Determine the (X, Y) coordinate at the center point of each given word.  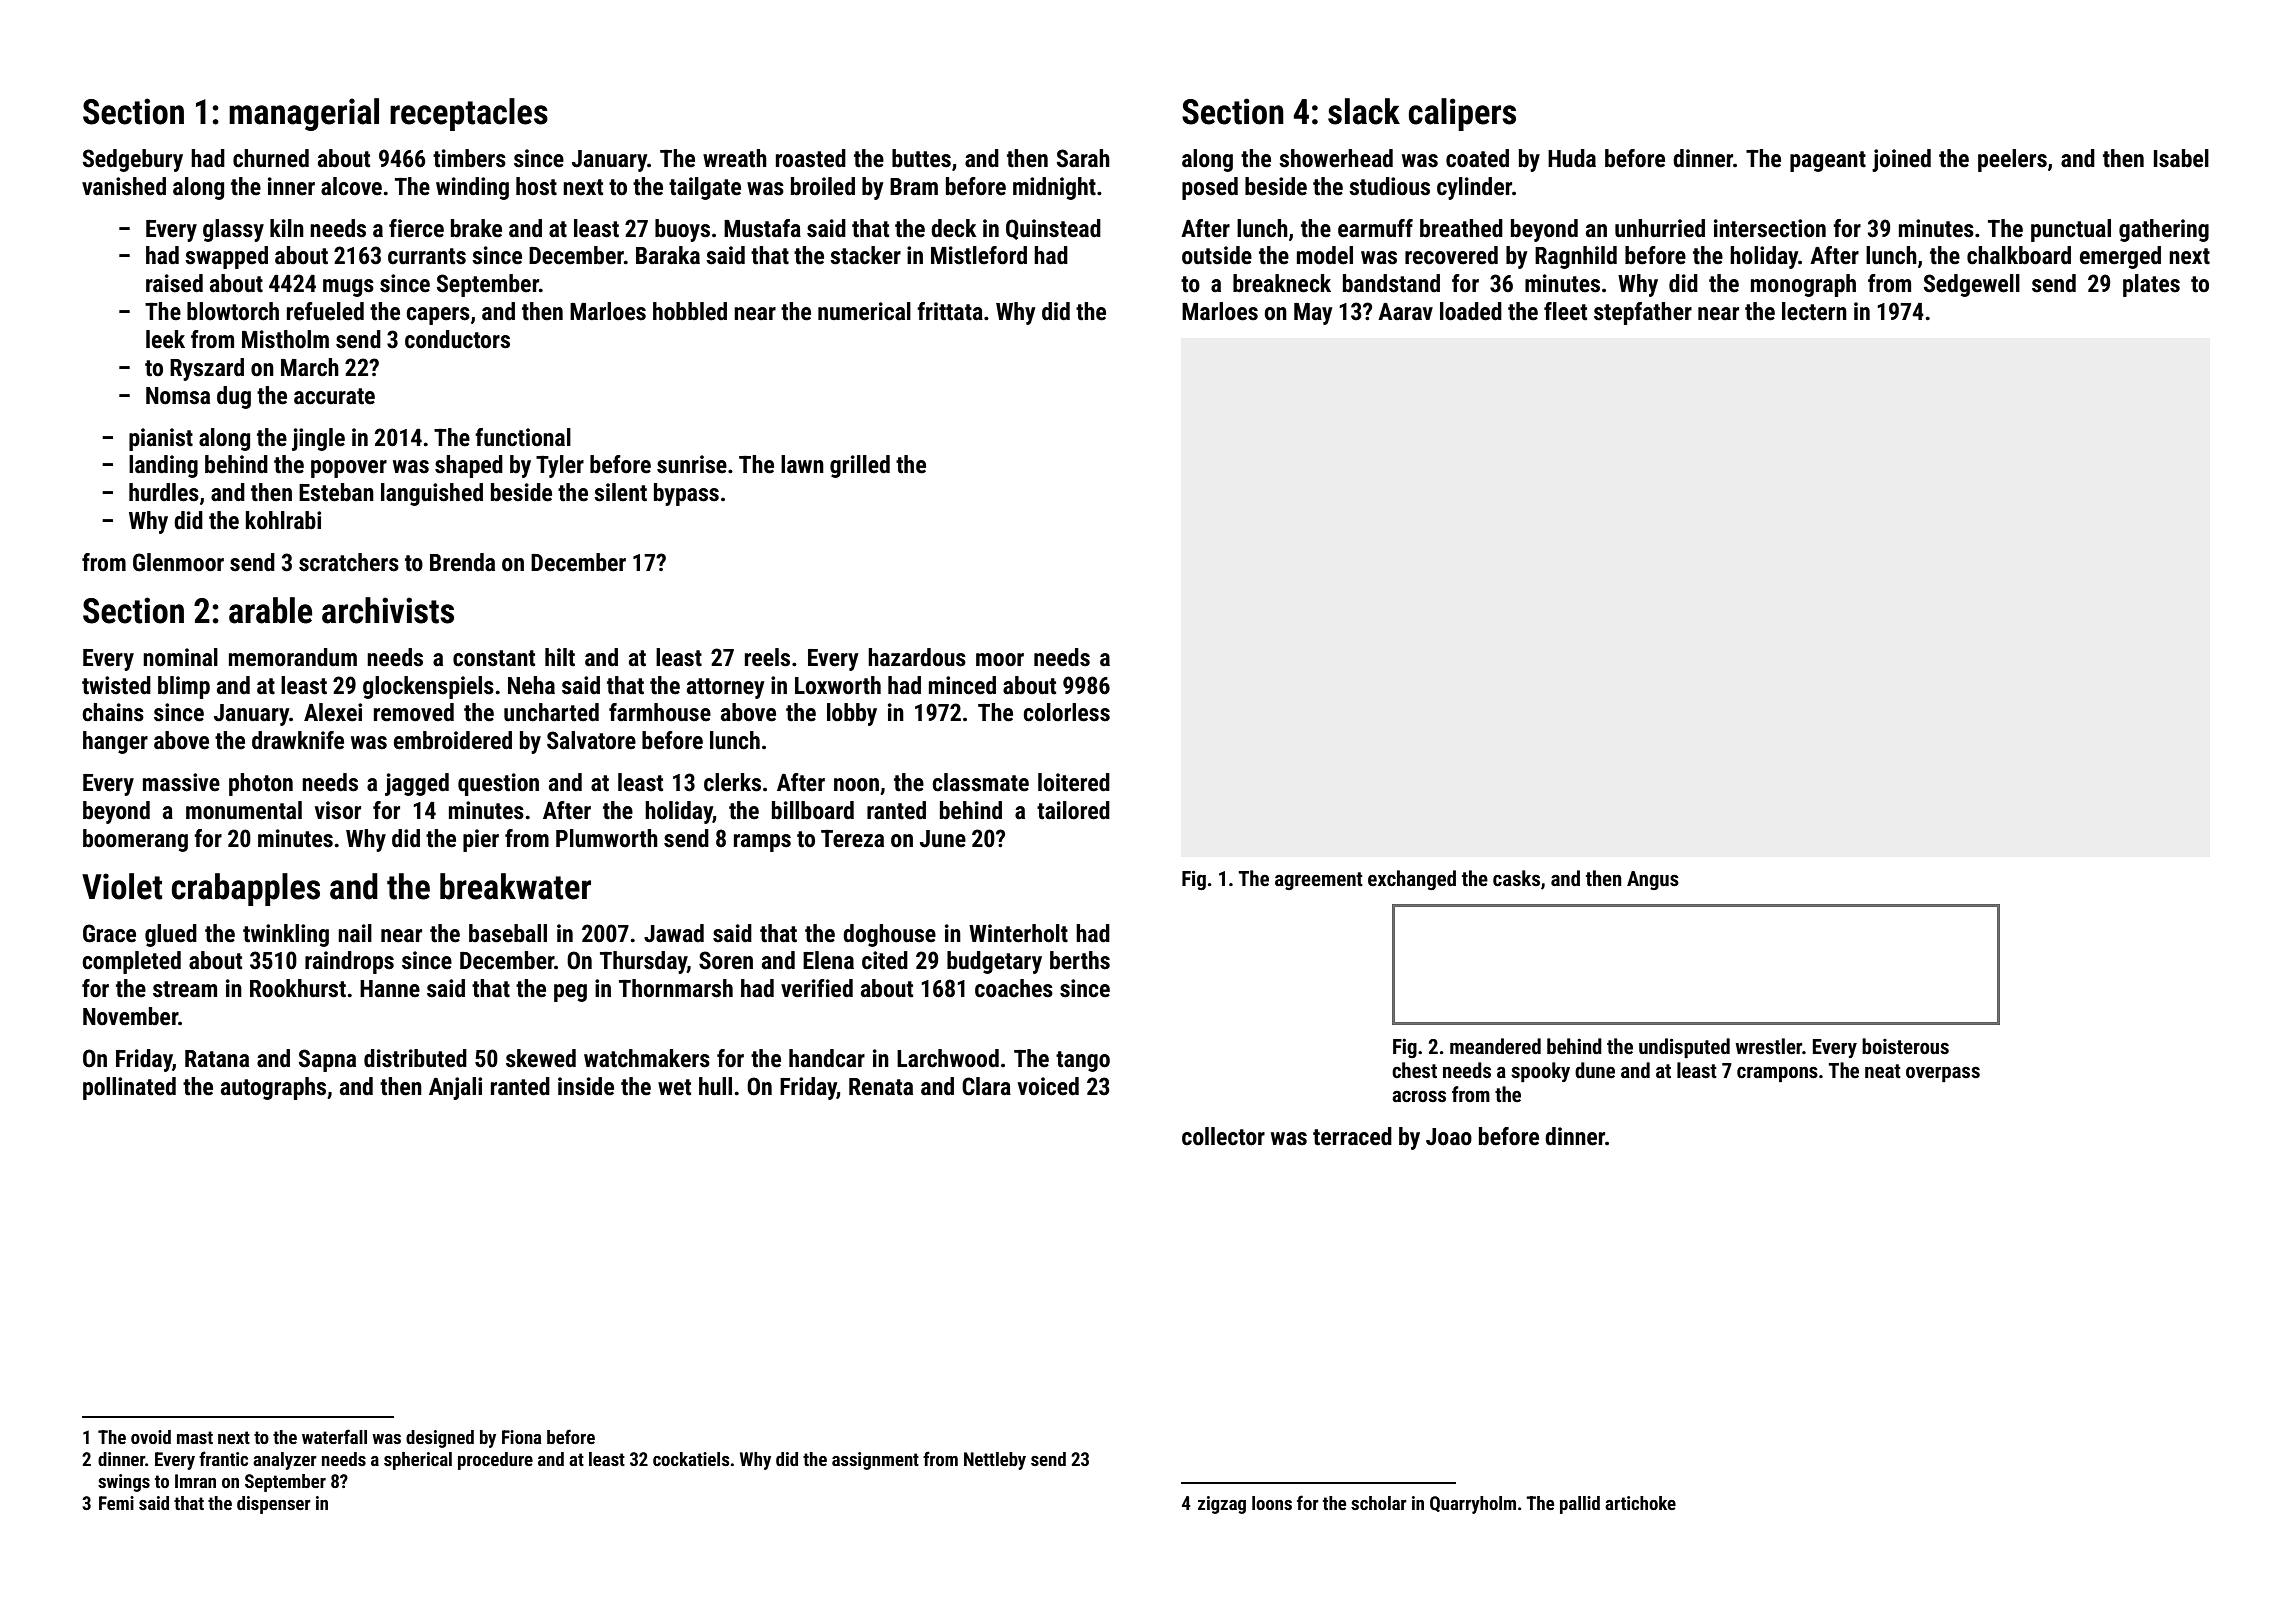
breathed (1461, 228)
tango (1083, 1061)
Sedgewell (1972, 285)
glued (171, 935)
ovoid (151, 1437)
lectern (1814, 311)
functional (523, 437)
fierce (416, 228)
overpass (1943, 1074)
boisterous (1905, 1046)
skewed (541, 1058)
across (1419, 1097)
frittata (950, 311)
